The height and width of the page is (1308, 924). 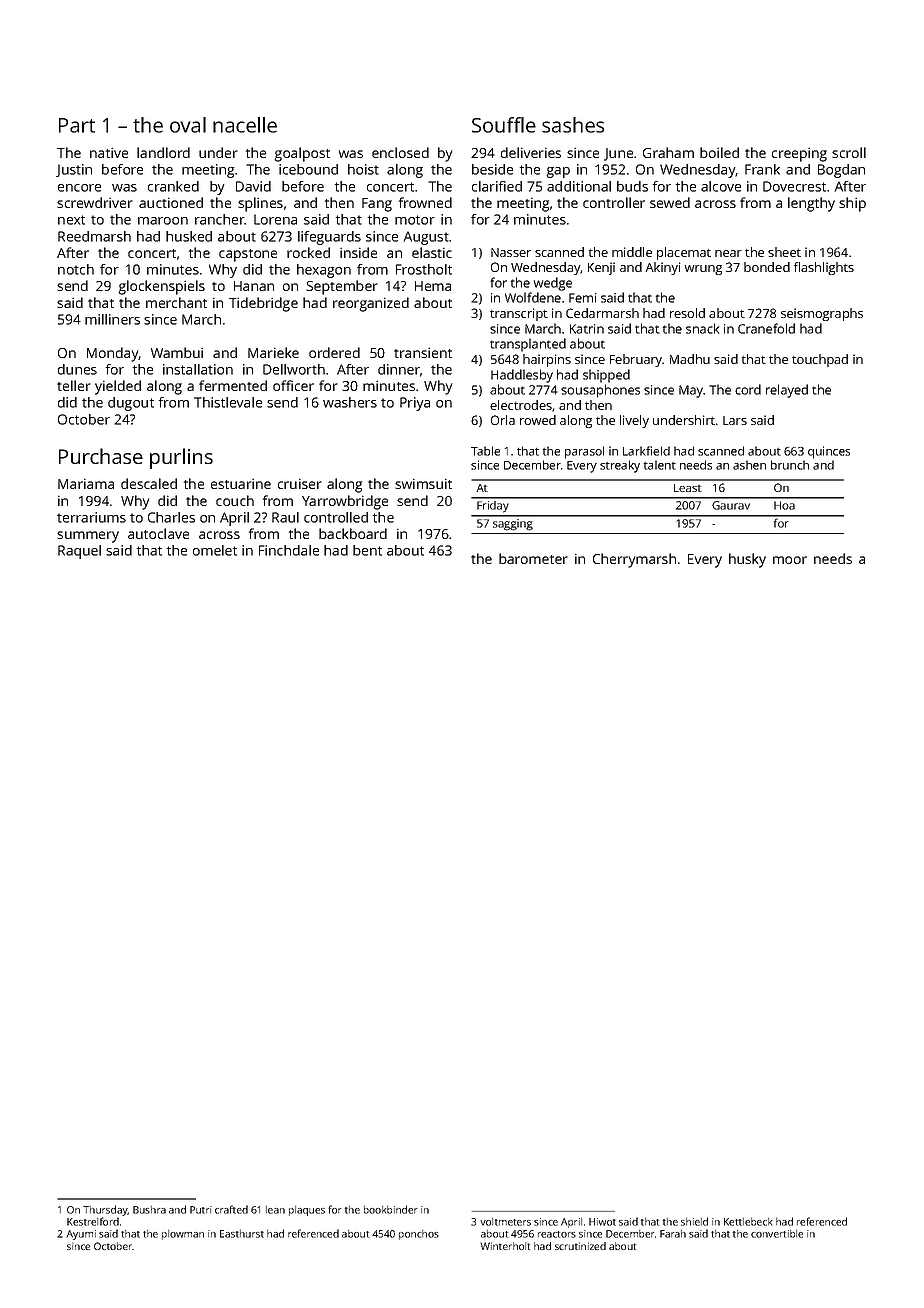 I want to click on Raquel, so click(x=79, y=552).
